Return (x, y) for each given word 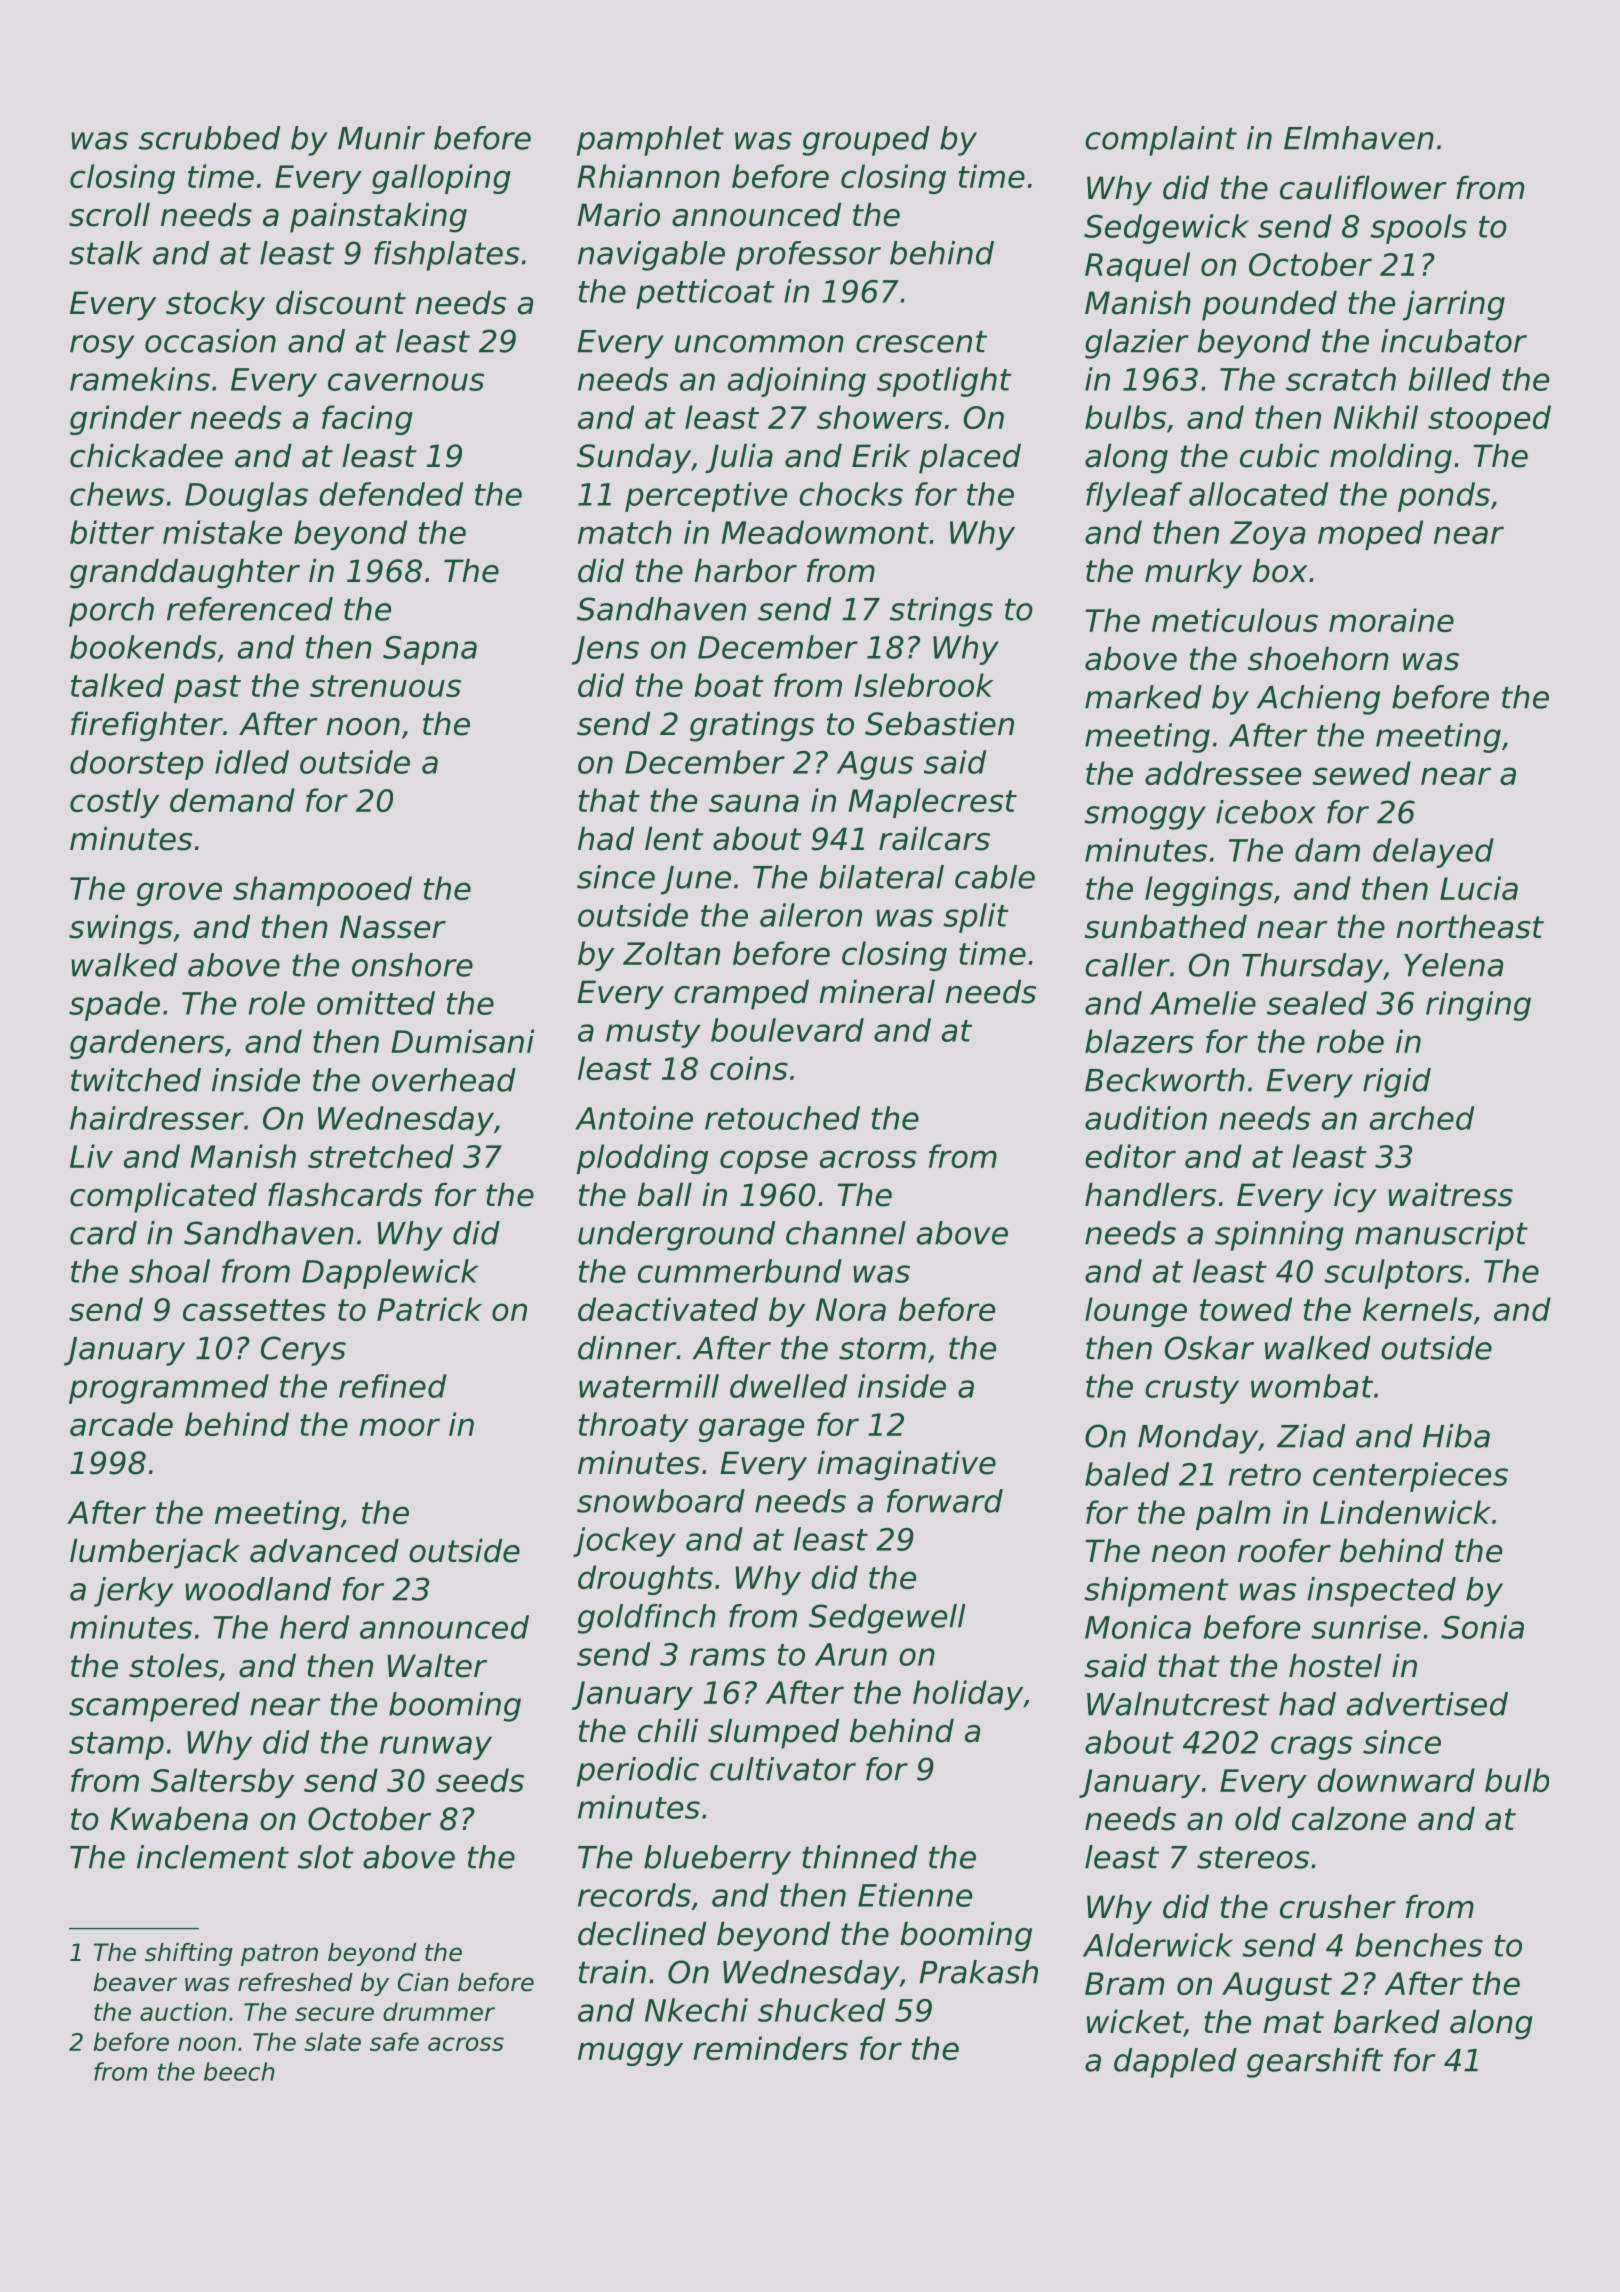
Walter (437, 1665)
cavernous (406, 382)
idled (252, 762)
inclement (213, 1857)
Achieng (1318, 700)
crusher (1338, 1906)
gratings (752, 726)
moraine (1391, 620)
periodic (638, 1772)
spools (1418, 229)
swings (121, 929)
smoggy (1145, 818)
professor (808, 256)
